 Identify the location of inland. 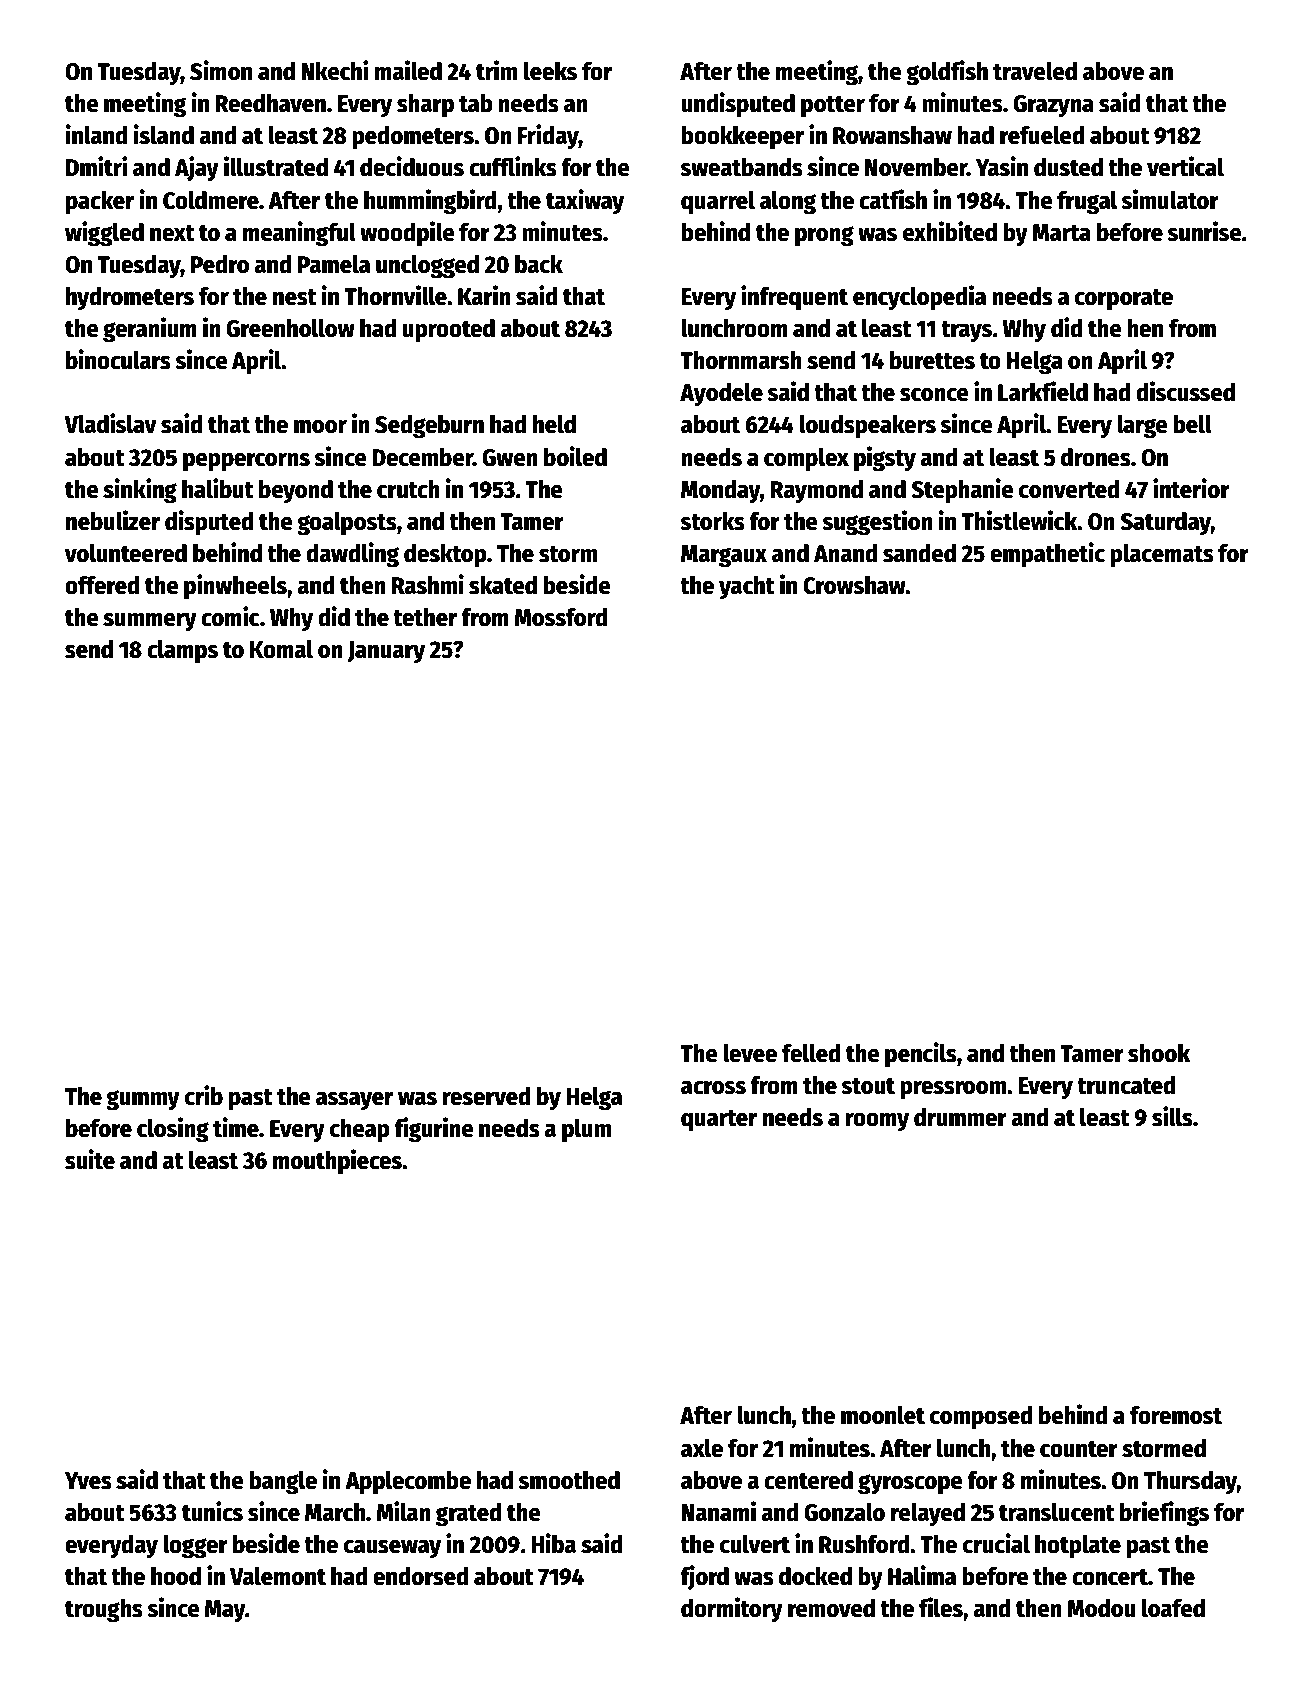
(96, 134).
